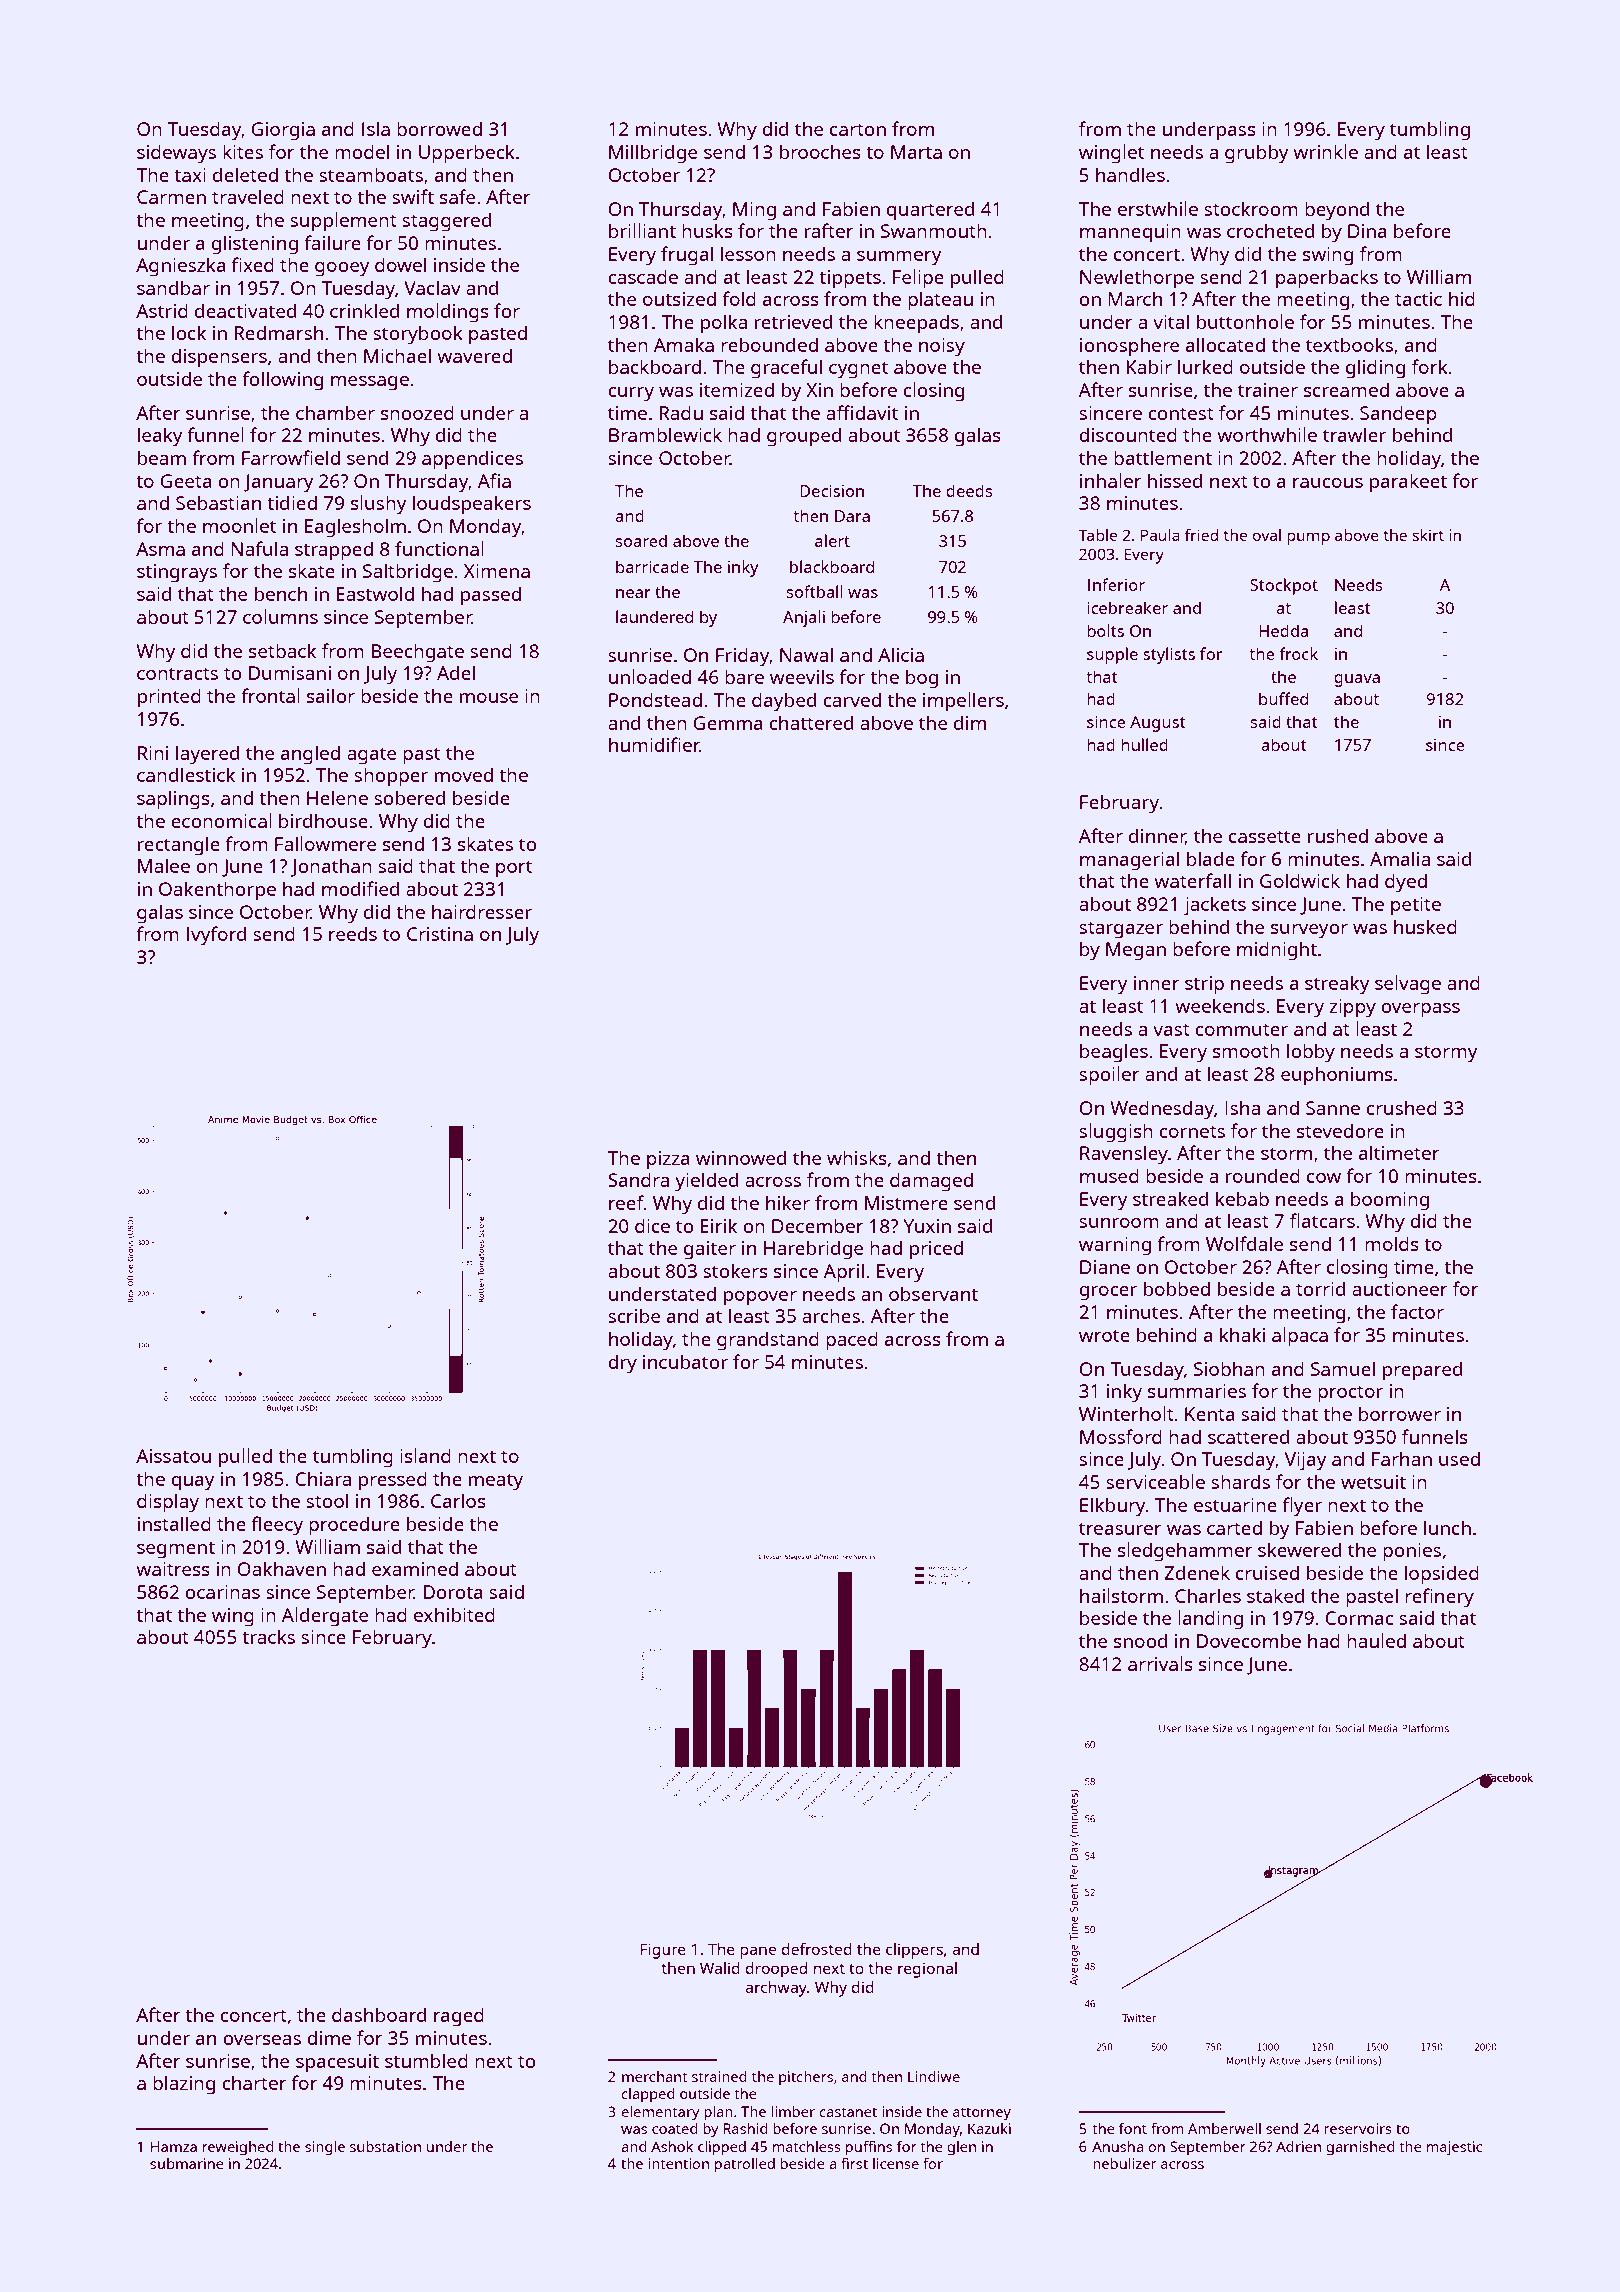  Describe the element at coordinates (379, 2014) in the page. I see `dashboard` at that location.
